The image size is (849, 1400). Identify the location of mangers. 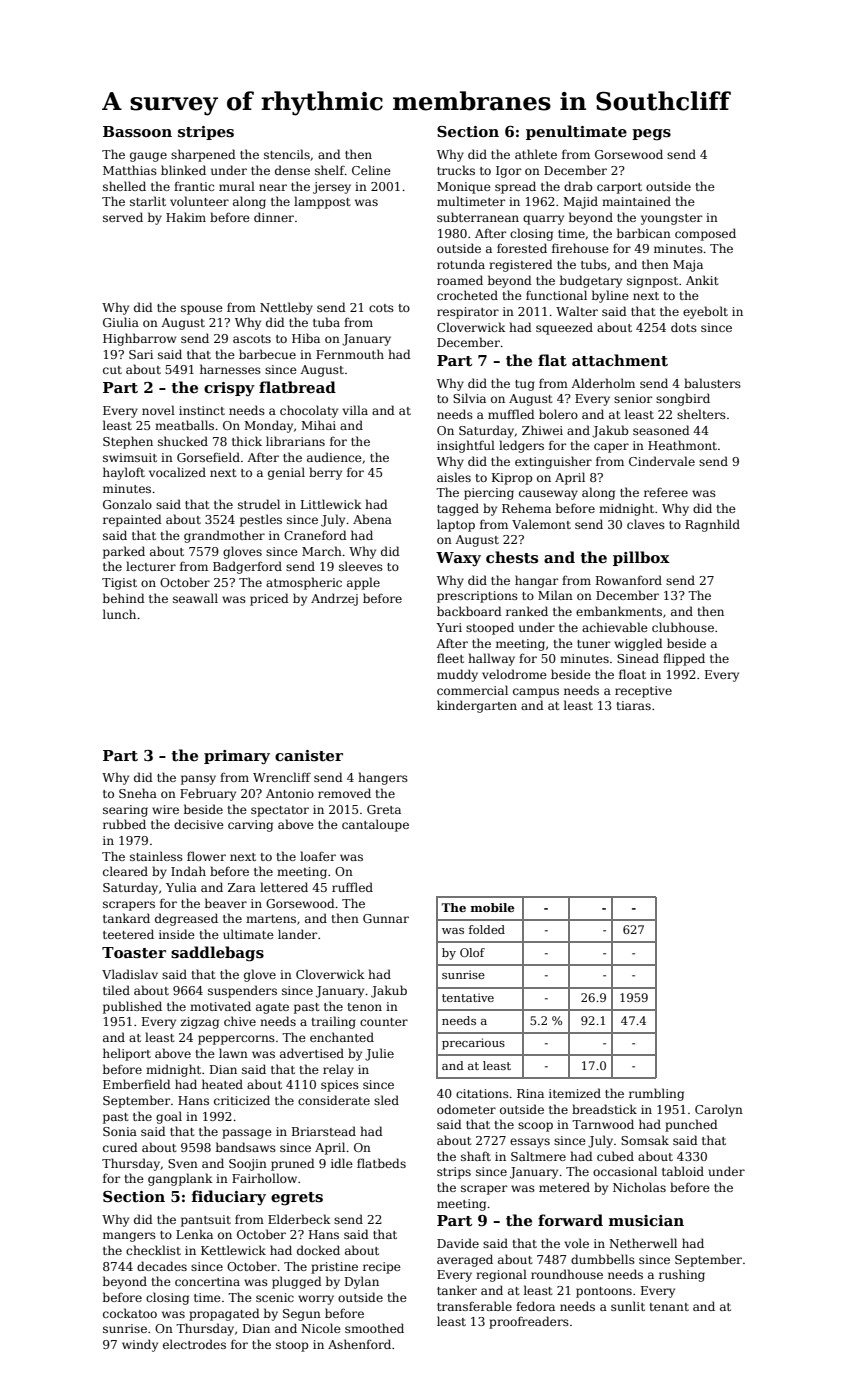
(129, 1237).
